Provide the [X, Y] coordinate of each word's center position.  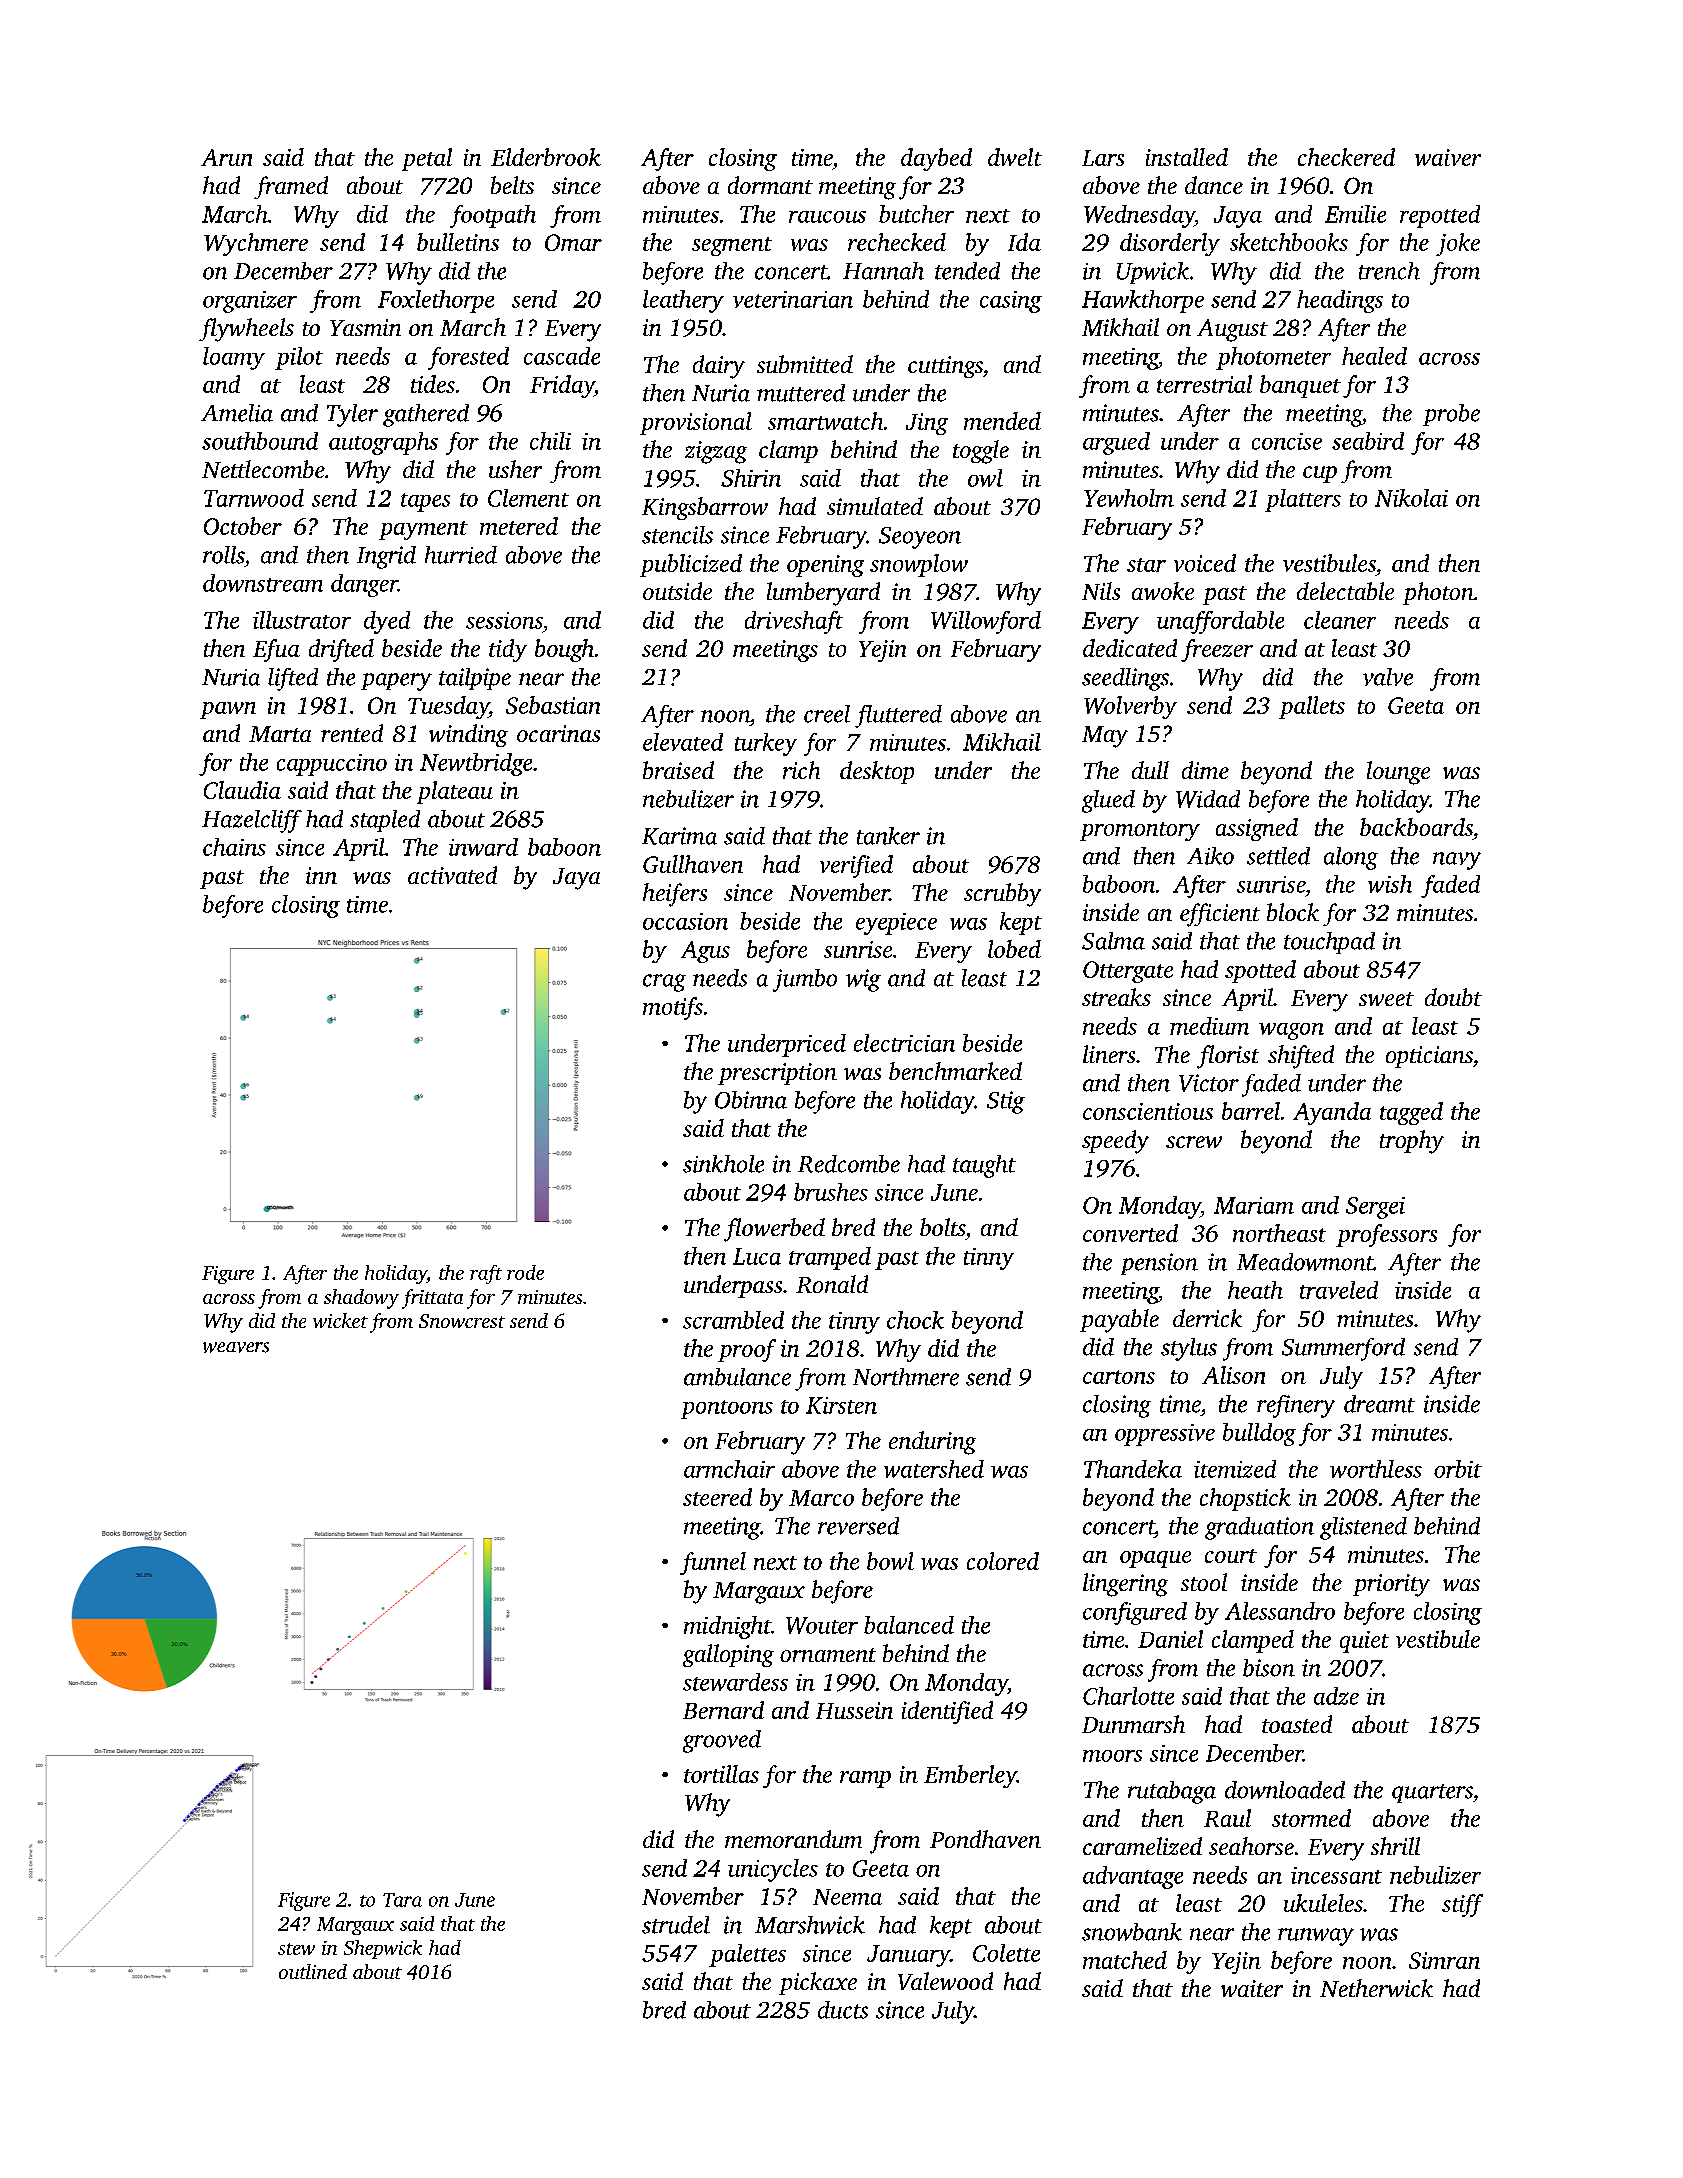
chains [234, 847]
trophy [1412, 1142]
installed [1187, 157]
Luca [757, 1256]
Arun [226, 157]
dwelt [1015, 157]
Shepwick [383, 1949]
